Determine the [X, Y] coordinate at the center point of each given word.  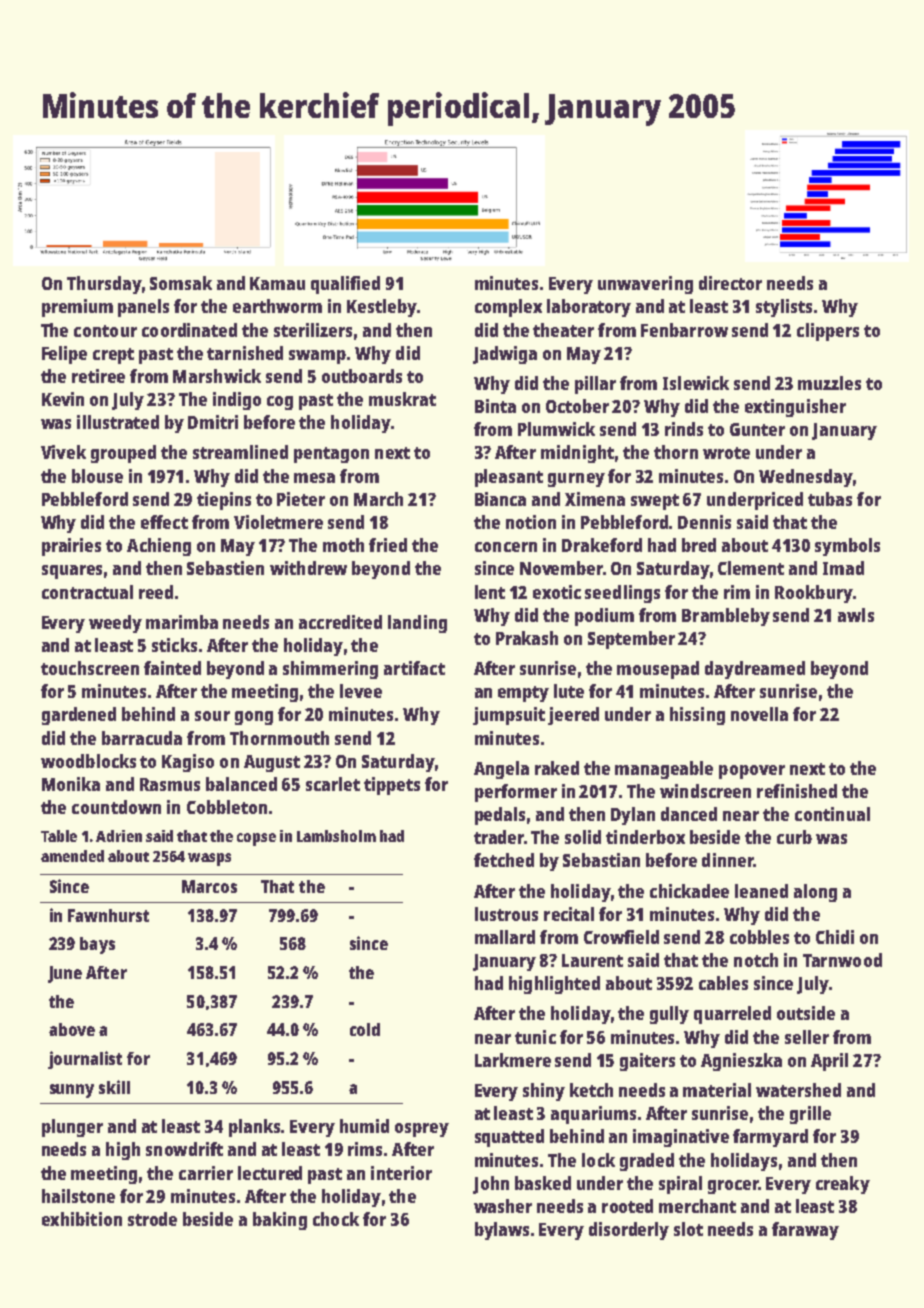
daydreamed [755, 670]
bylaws [502, 1231]
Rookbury [814, 594]
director [730, 283]
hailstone [78, 1196]
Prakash [527, 638]
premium [77, 308]
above [72, 1029]
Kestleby [382, 308]
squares [72, 572]
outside [806, 1013]
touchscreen [90, 668]
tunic [535, 1037]
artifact [414, 668]
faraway [805, 1231]
